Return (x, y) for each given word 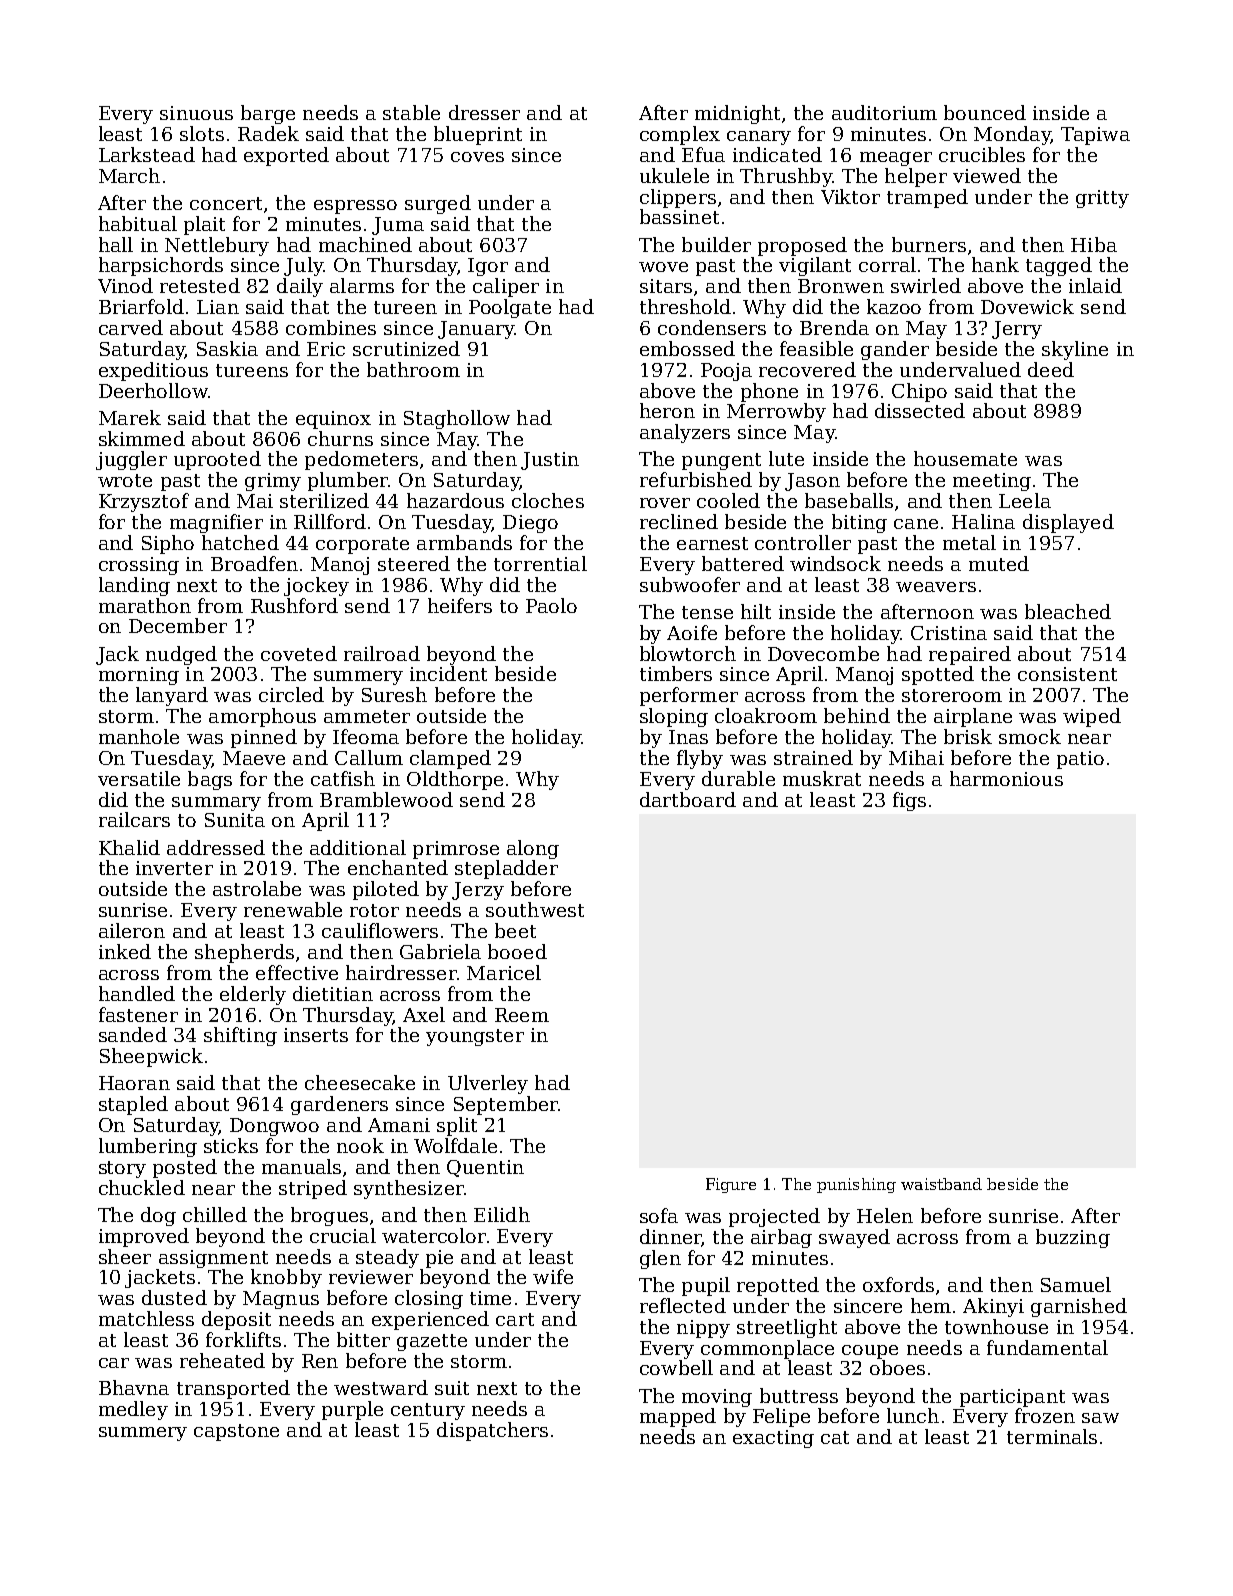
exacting (773, 1439)
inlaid (1095, 285)
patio (1080, 760)
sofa (659, 1215)
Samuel (1076, 1284)
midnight (737, 114)
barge (268, 114)
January (476, 330)
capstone (236, 1432)
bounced (985, 112)
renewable (293, 909)
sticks (231, 1145)
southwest (535, 909)
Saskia (227, 348)
